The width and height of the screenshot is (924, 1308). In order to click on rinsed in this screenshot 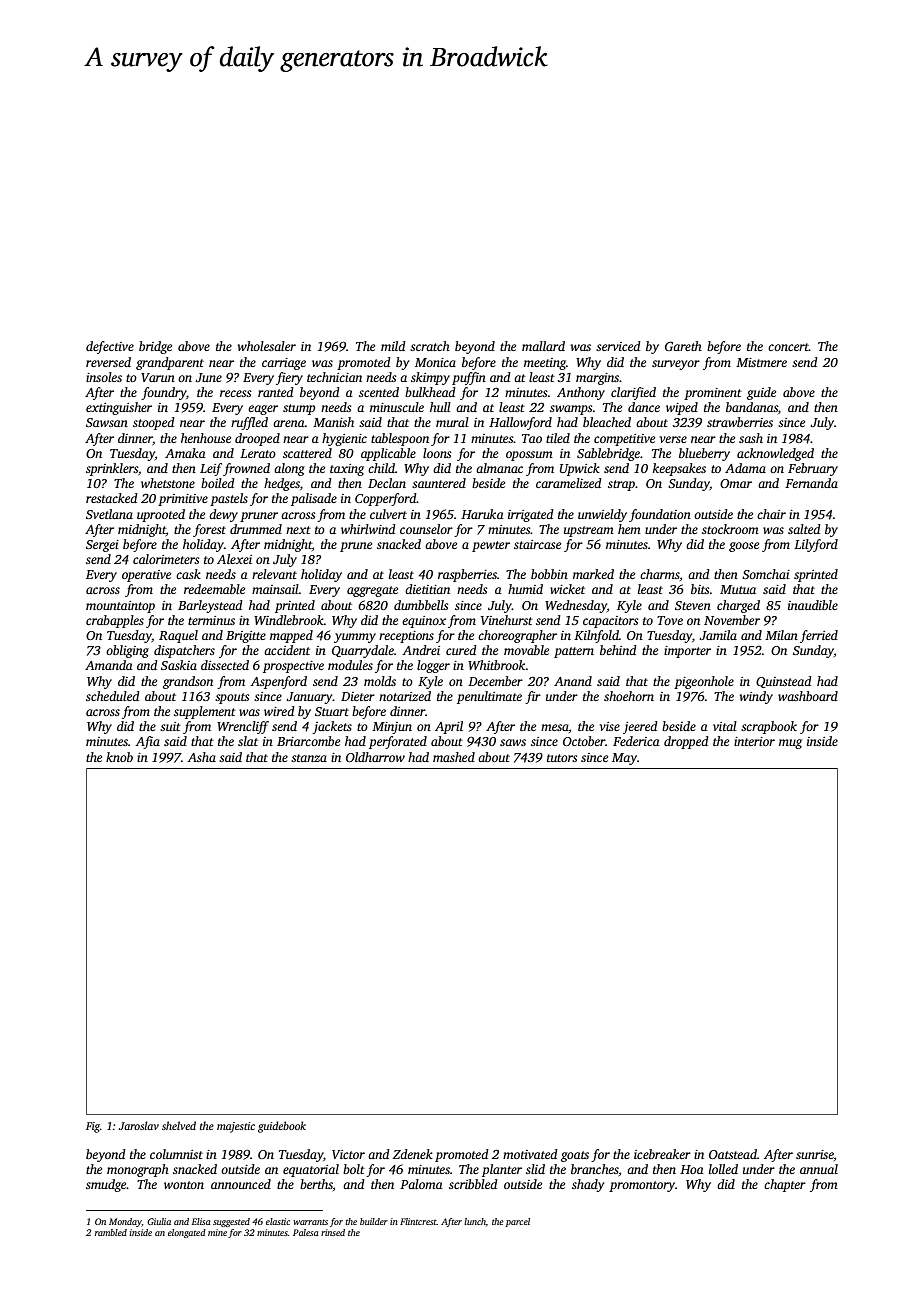, I will do `click(333, 1232)`.
